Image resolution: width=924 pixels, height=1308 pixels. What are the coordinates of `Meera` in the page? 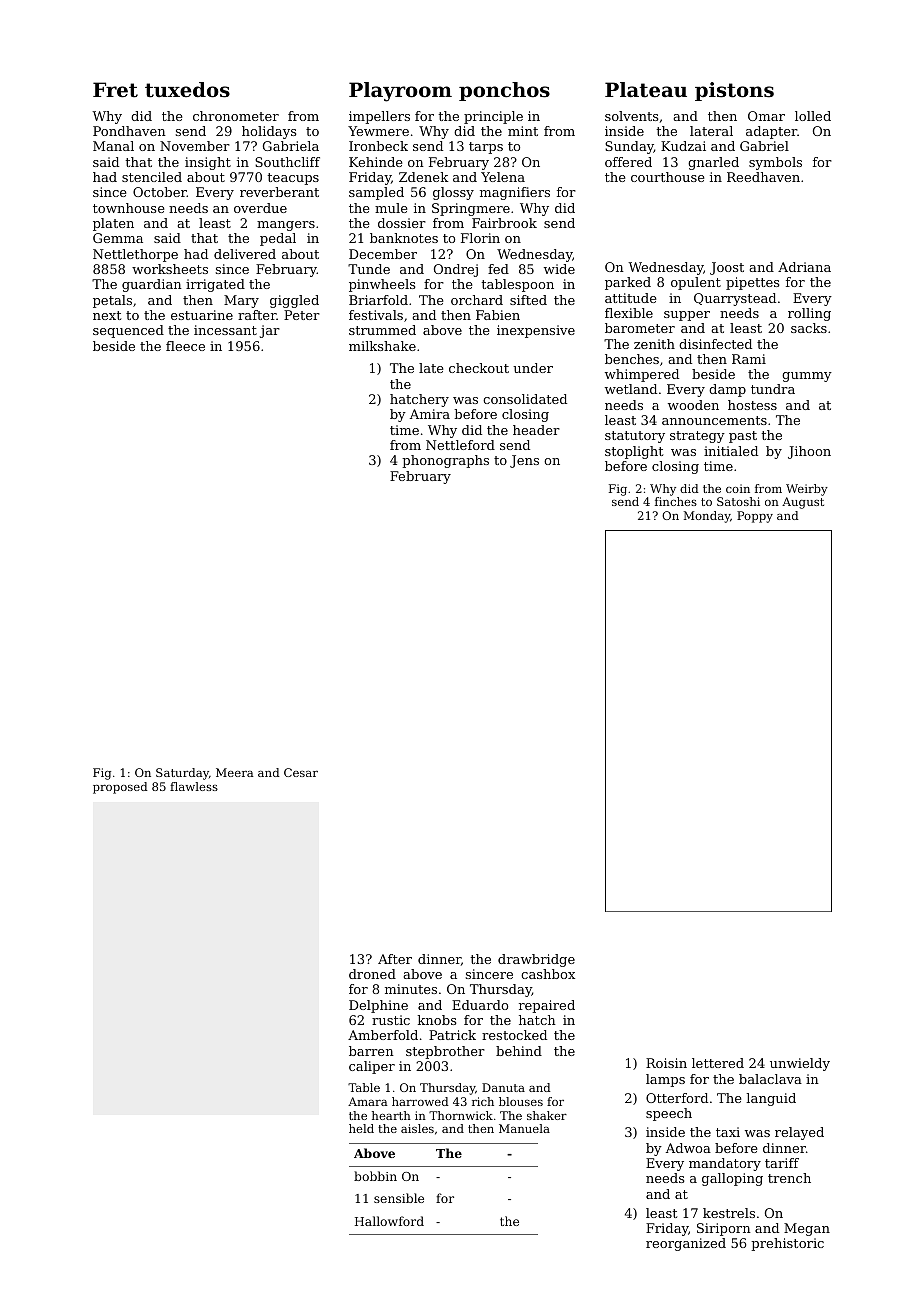 It's located at (235, 772).
